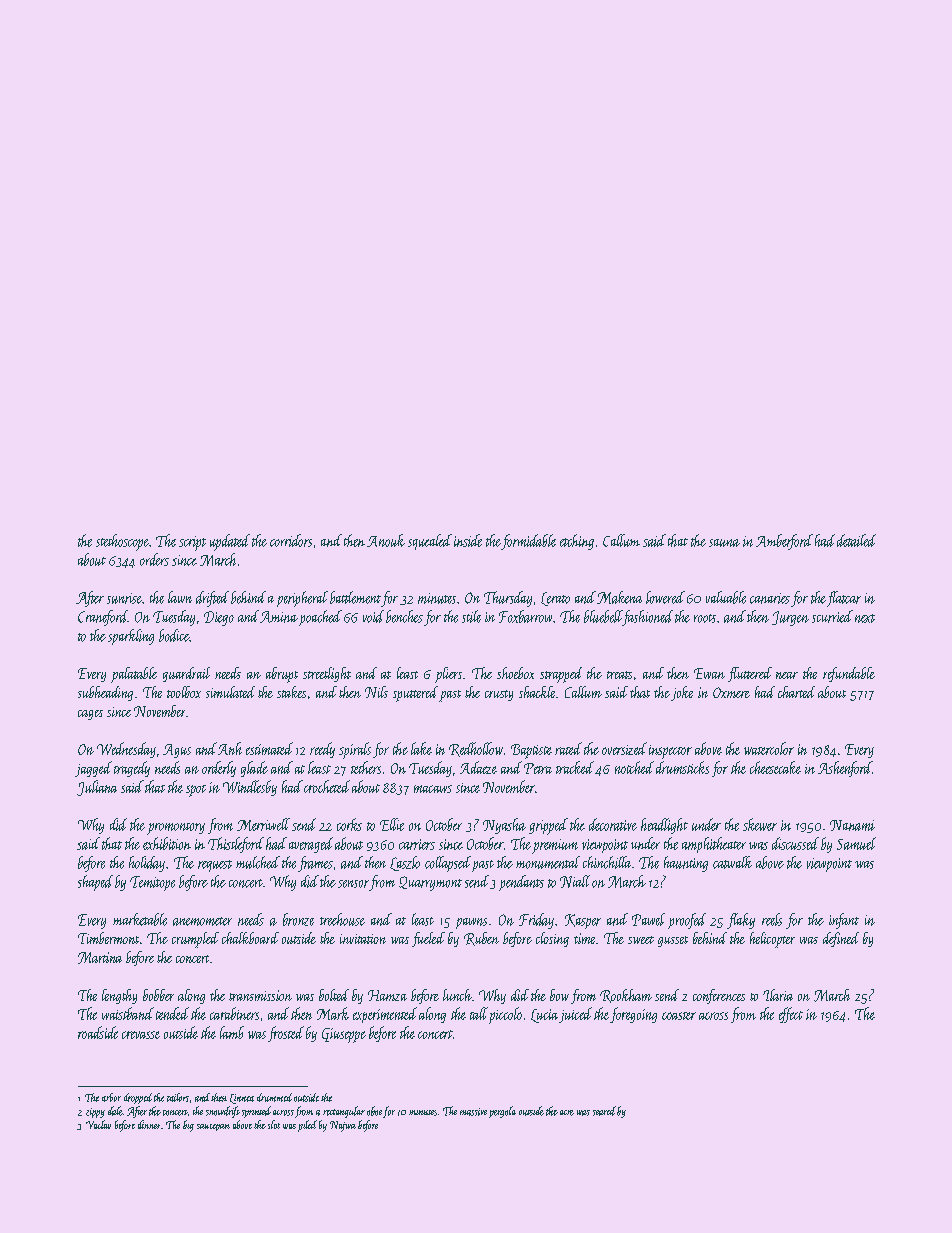 This page has height=1233, width=952. Describe the element at coordinates (100, 958) in the page. I see `Martina` at that location.
